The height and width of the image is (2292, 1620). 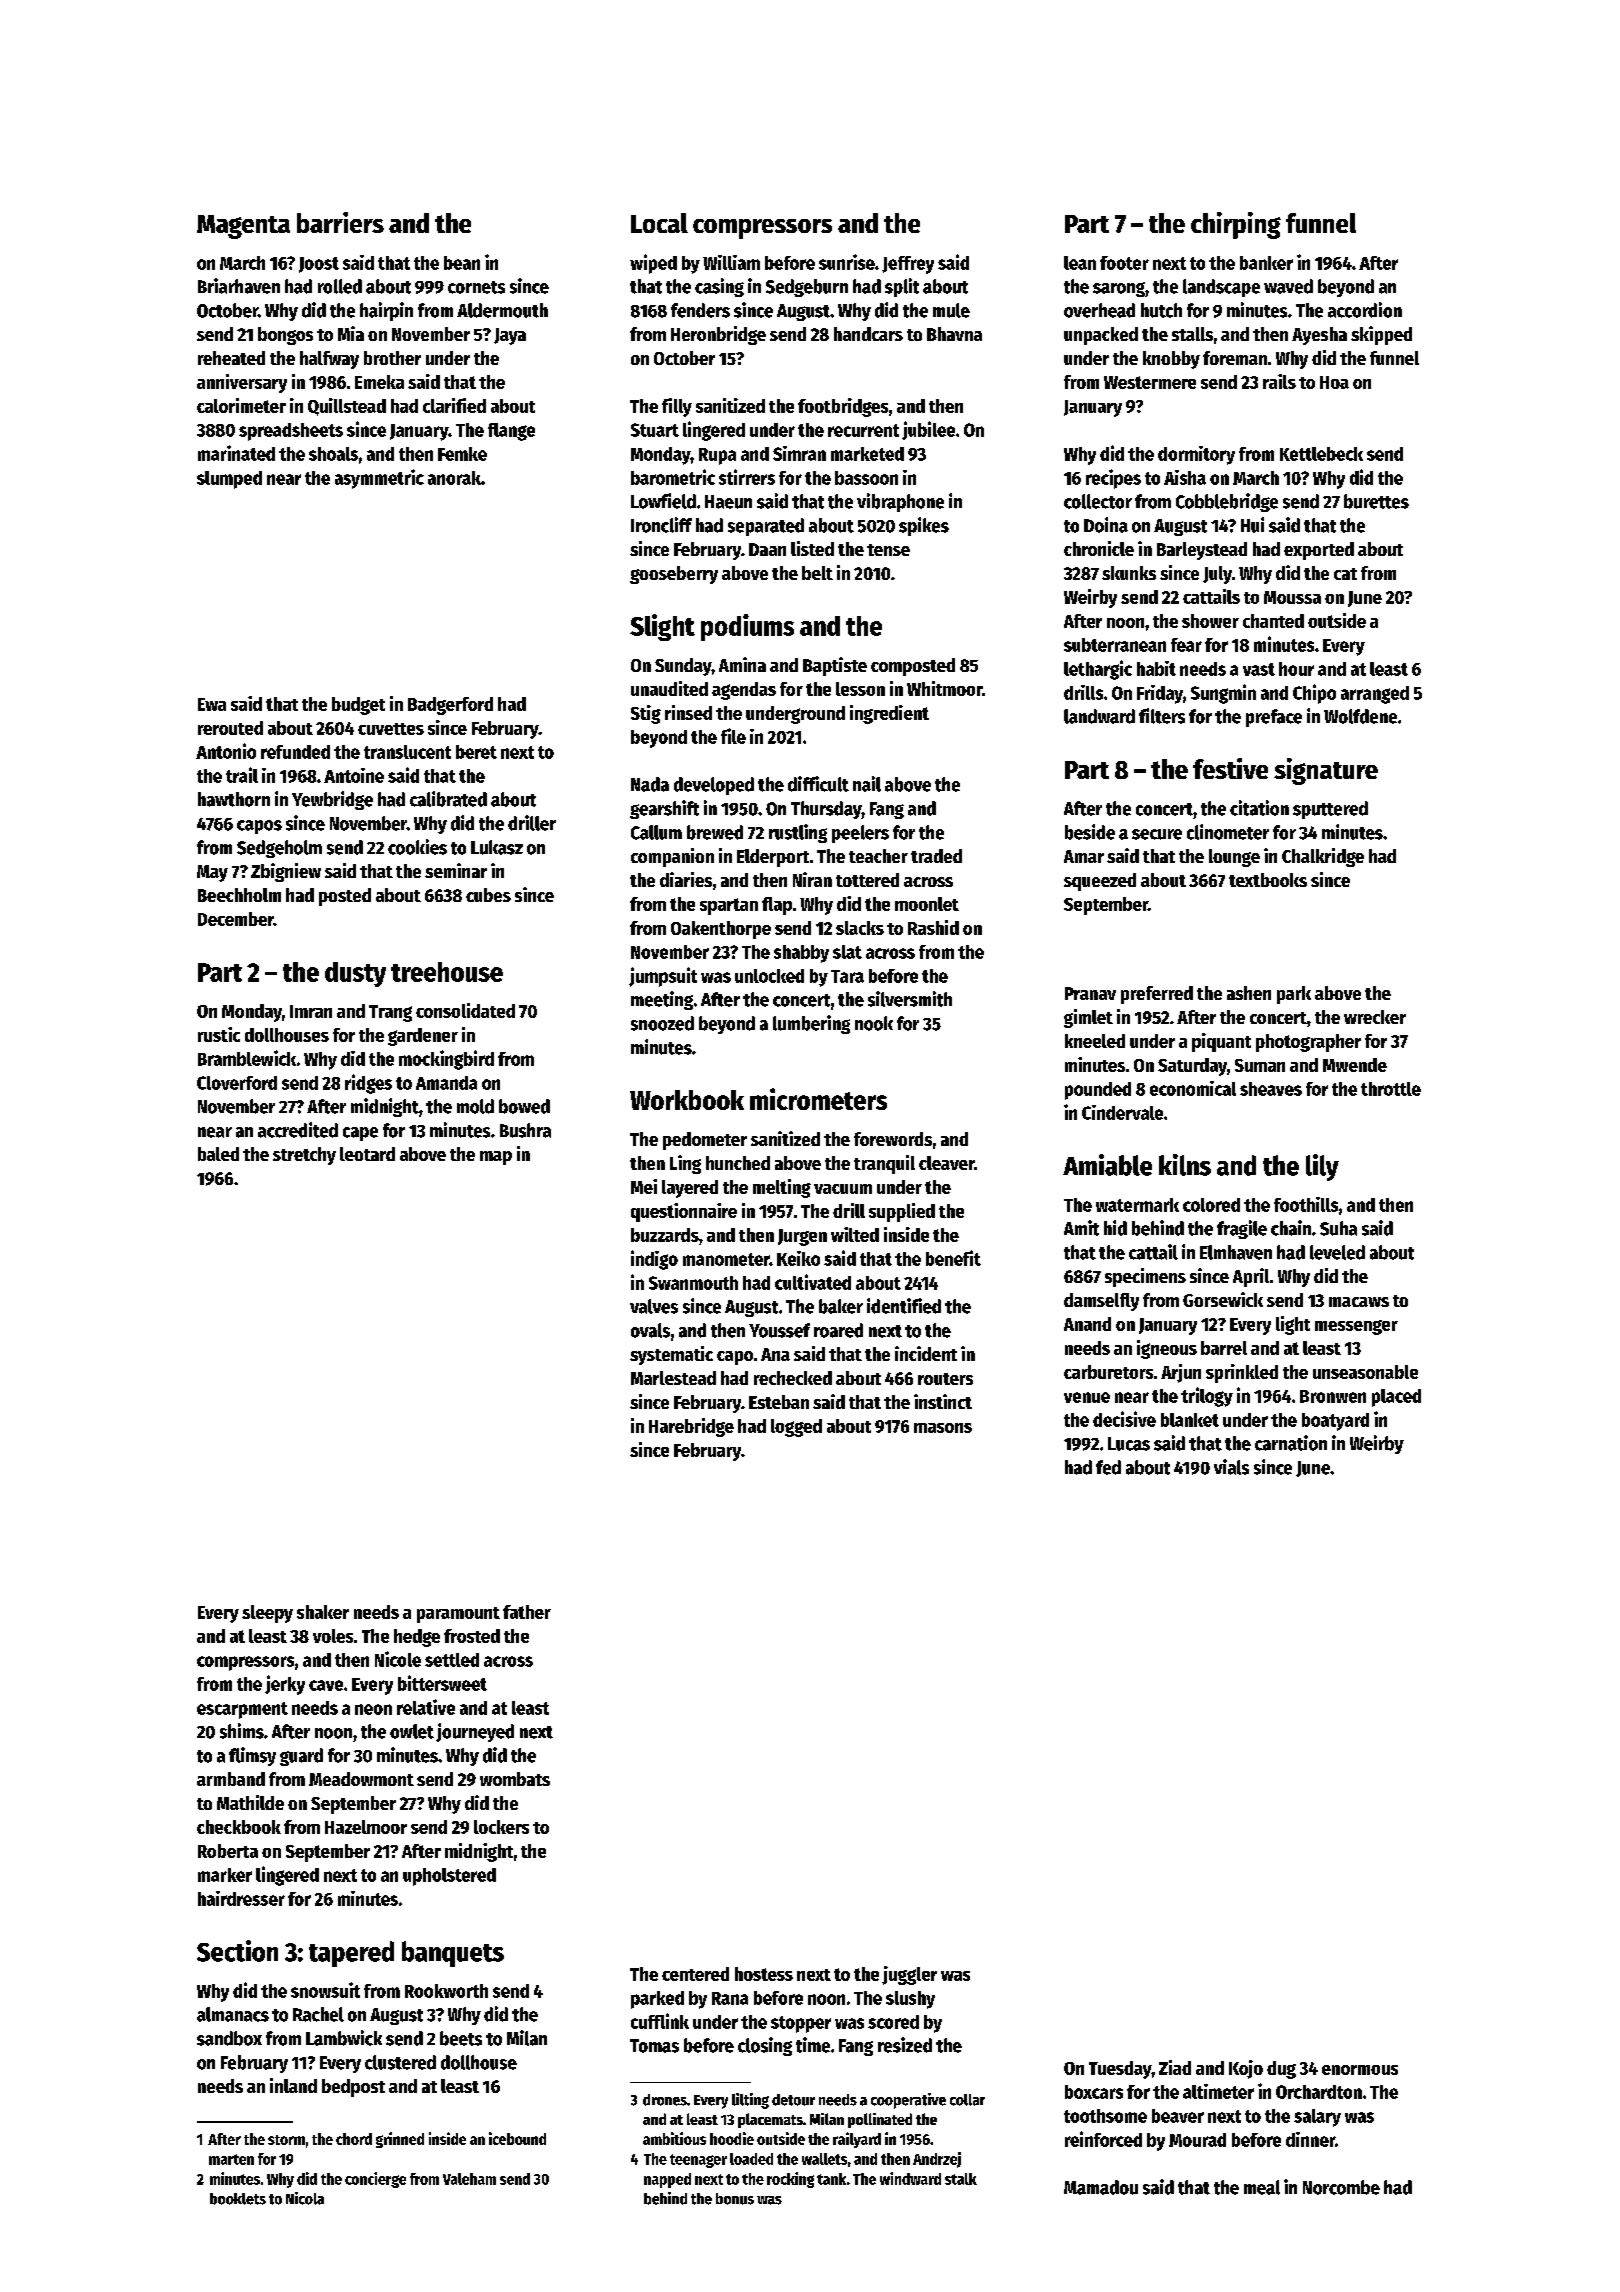 What do you see at coordinates (777, 906) in the image?
I see `flap` at bounding box center [777, 906].
